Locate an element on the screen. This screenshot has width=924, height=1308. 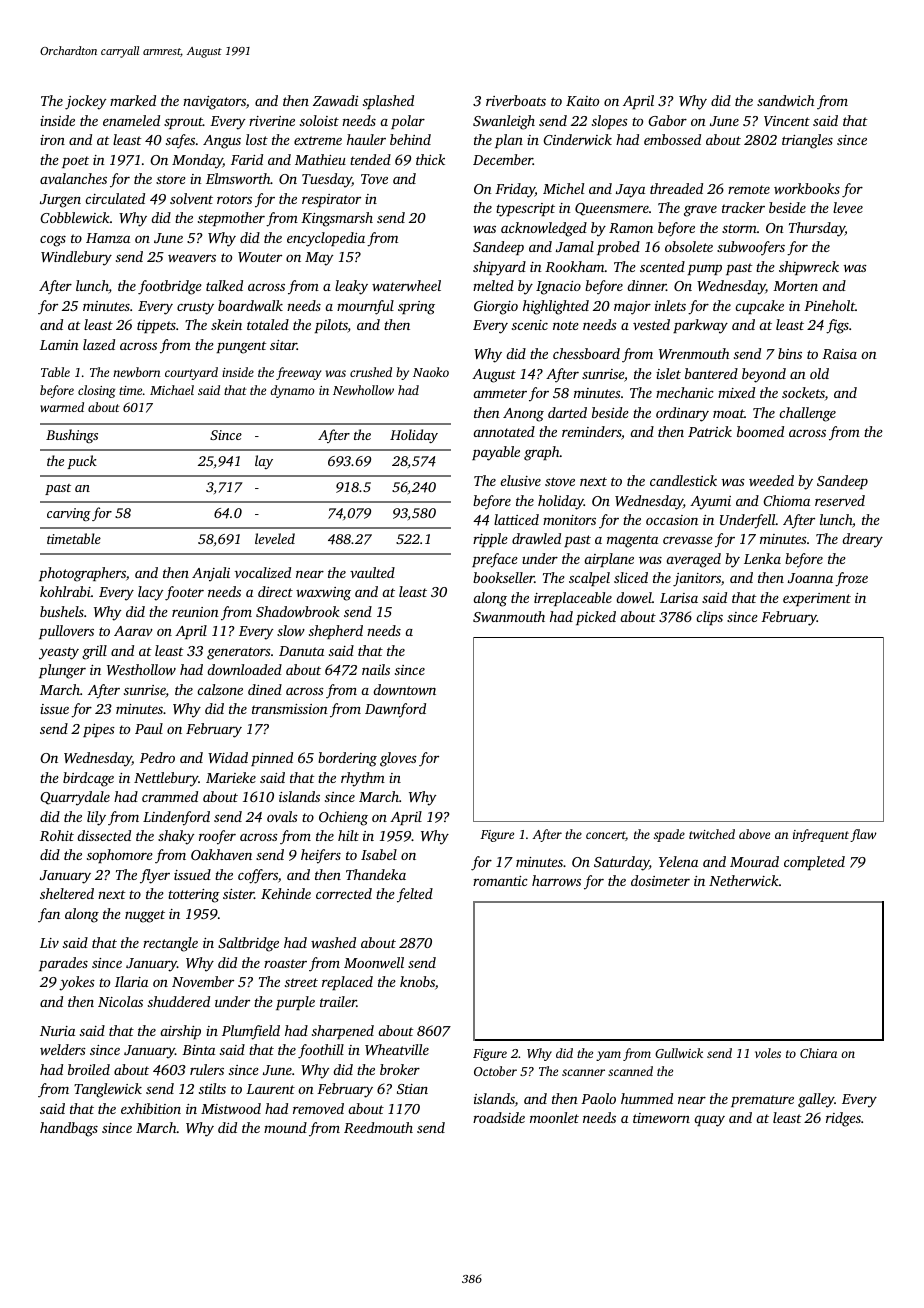
direct is located at coordinates (275, 591).
